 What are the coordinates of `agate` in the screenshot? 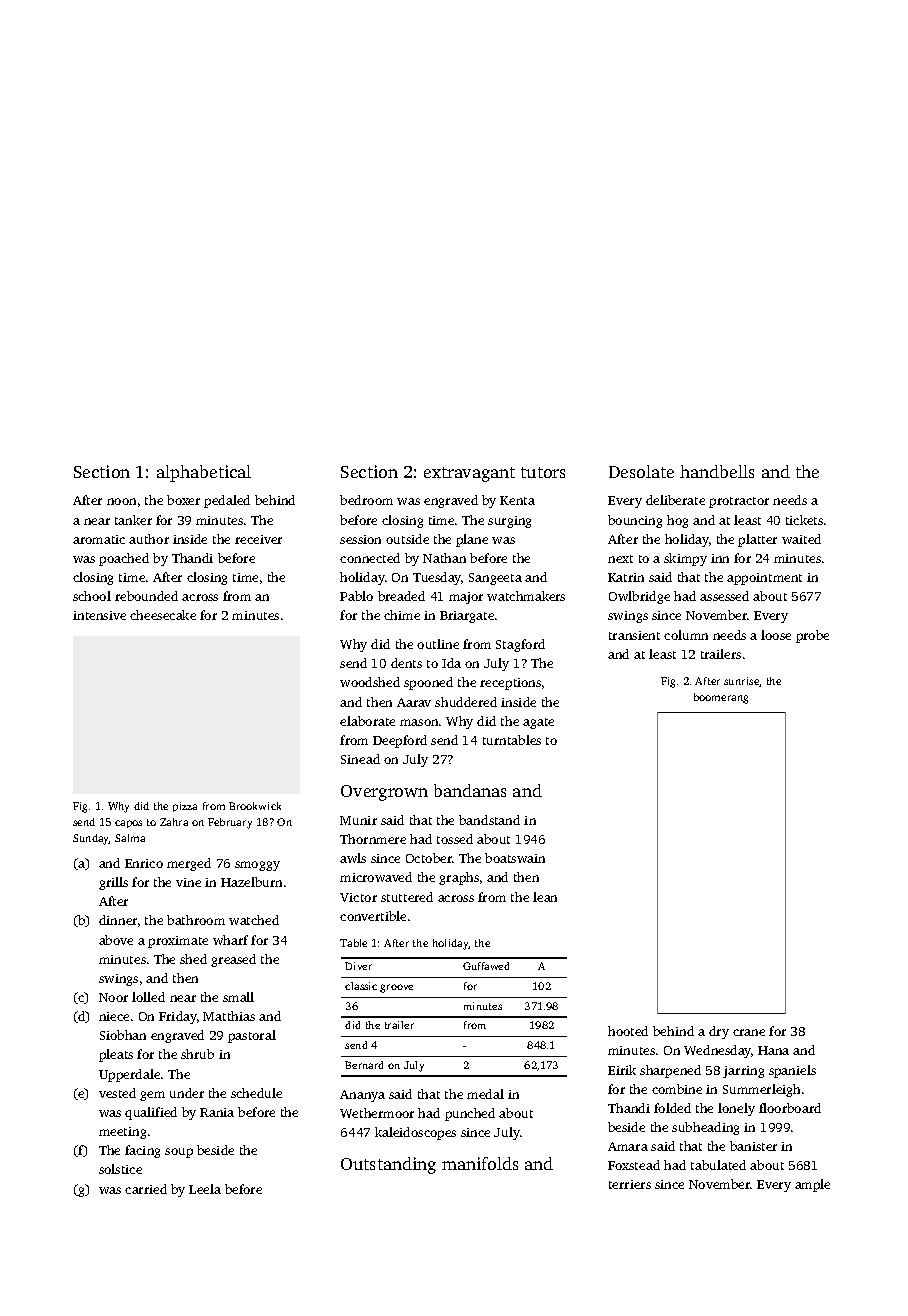 It's located at (538, 723).
